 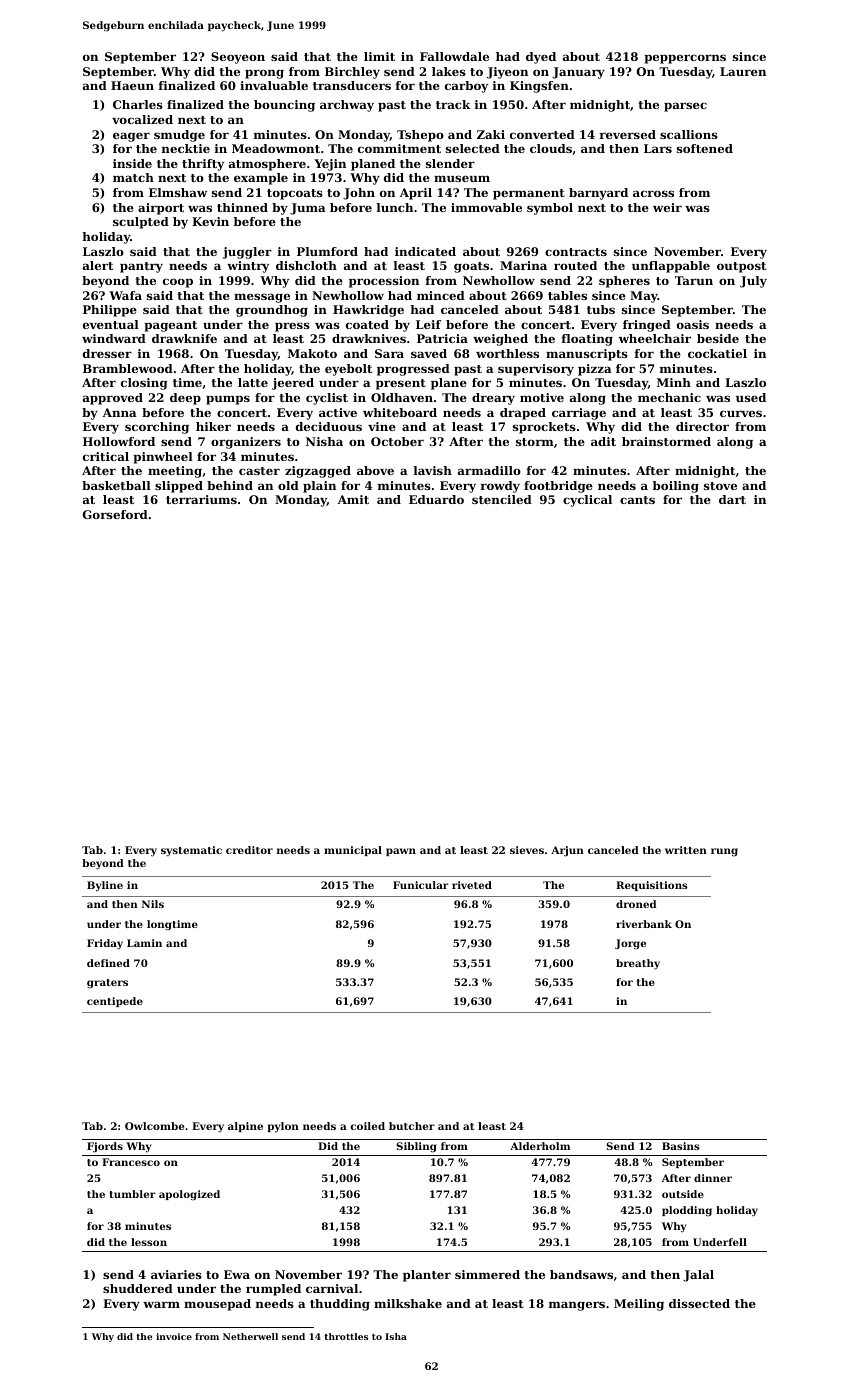 What do you see at coordinates (699, 1303) in the image?
I see `dissected` at bounding box center [699, 1303].
